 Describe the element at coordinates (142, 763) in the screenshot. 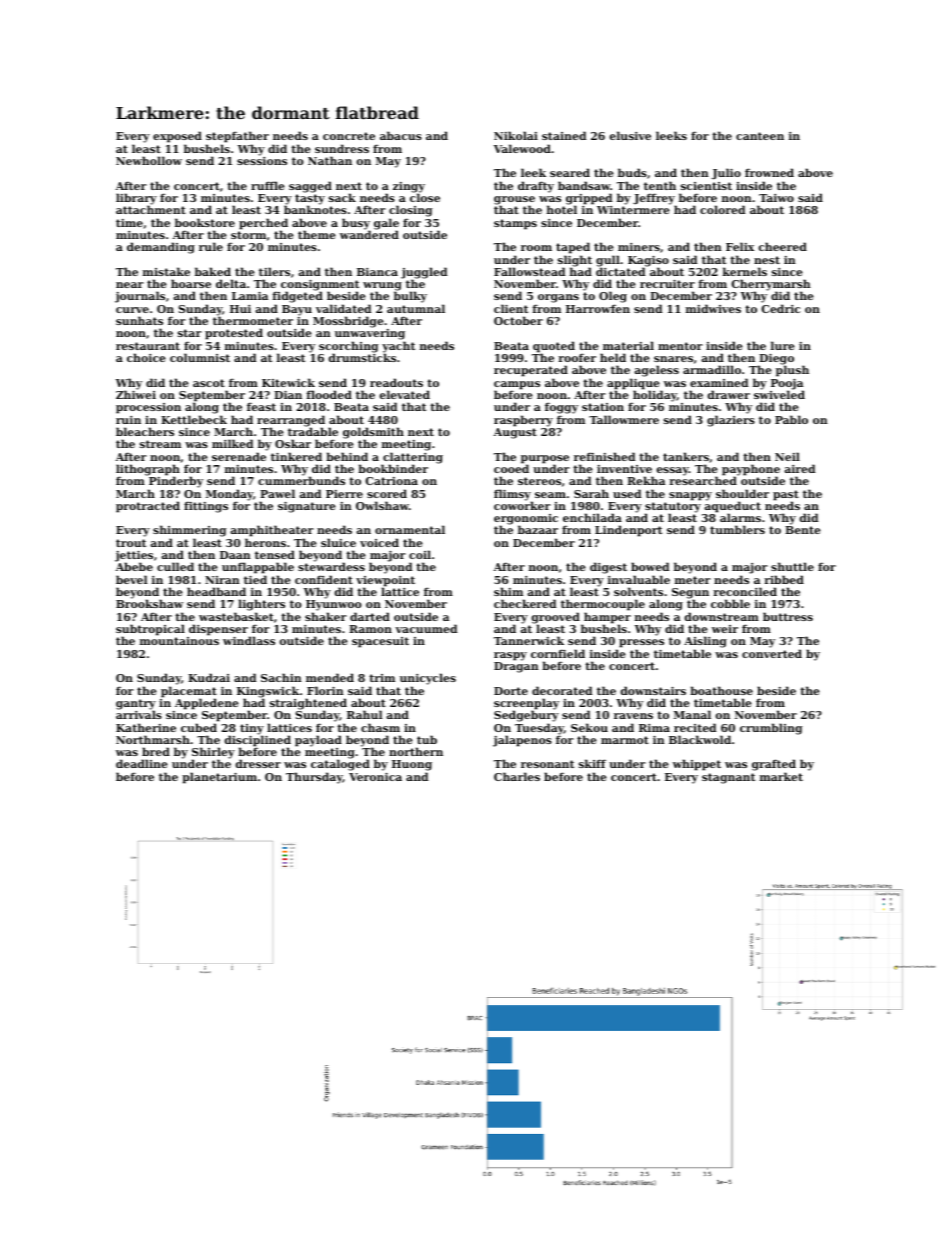

I see `deadline` at that location.
